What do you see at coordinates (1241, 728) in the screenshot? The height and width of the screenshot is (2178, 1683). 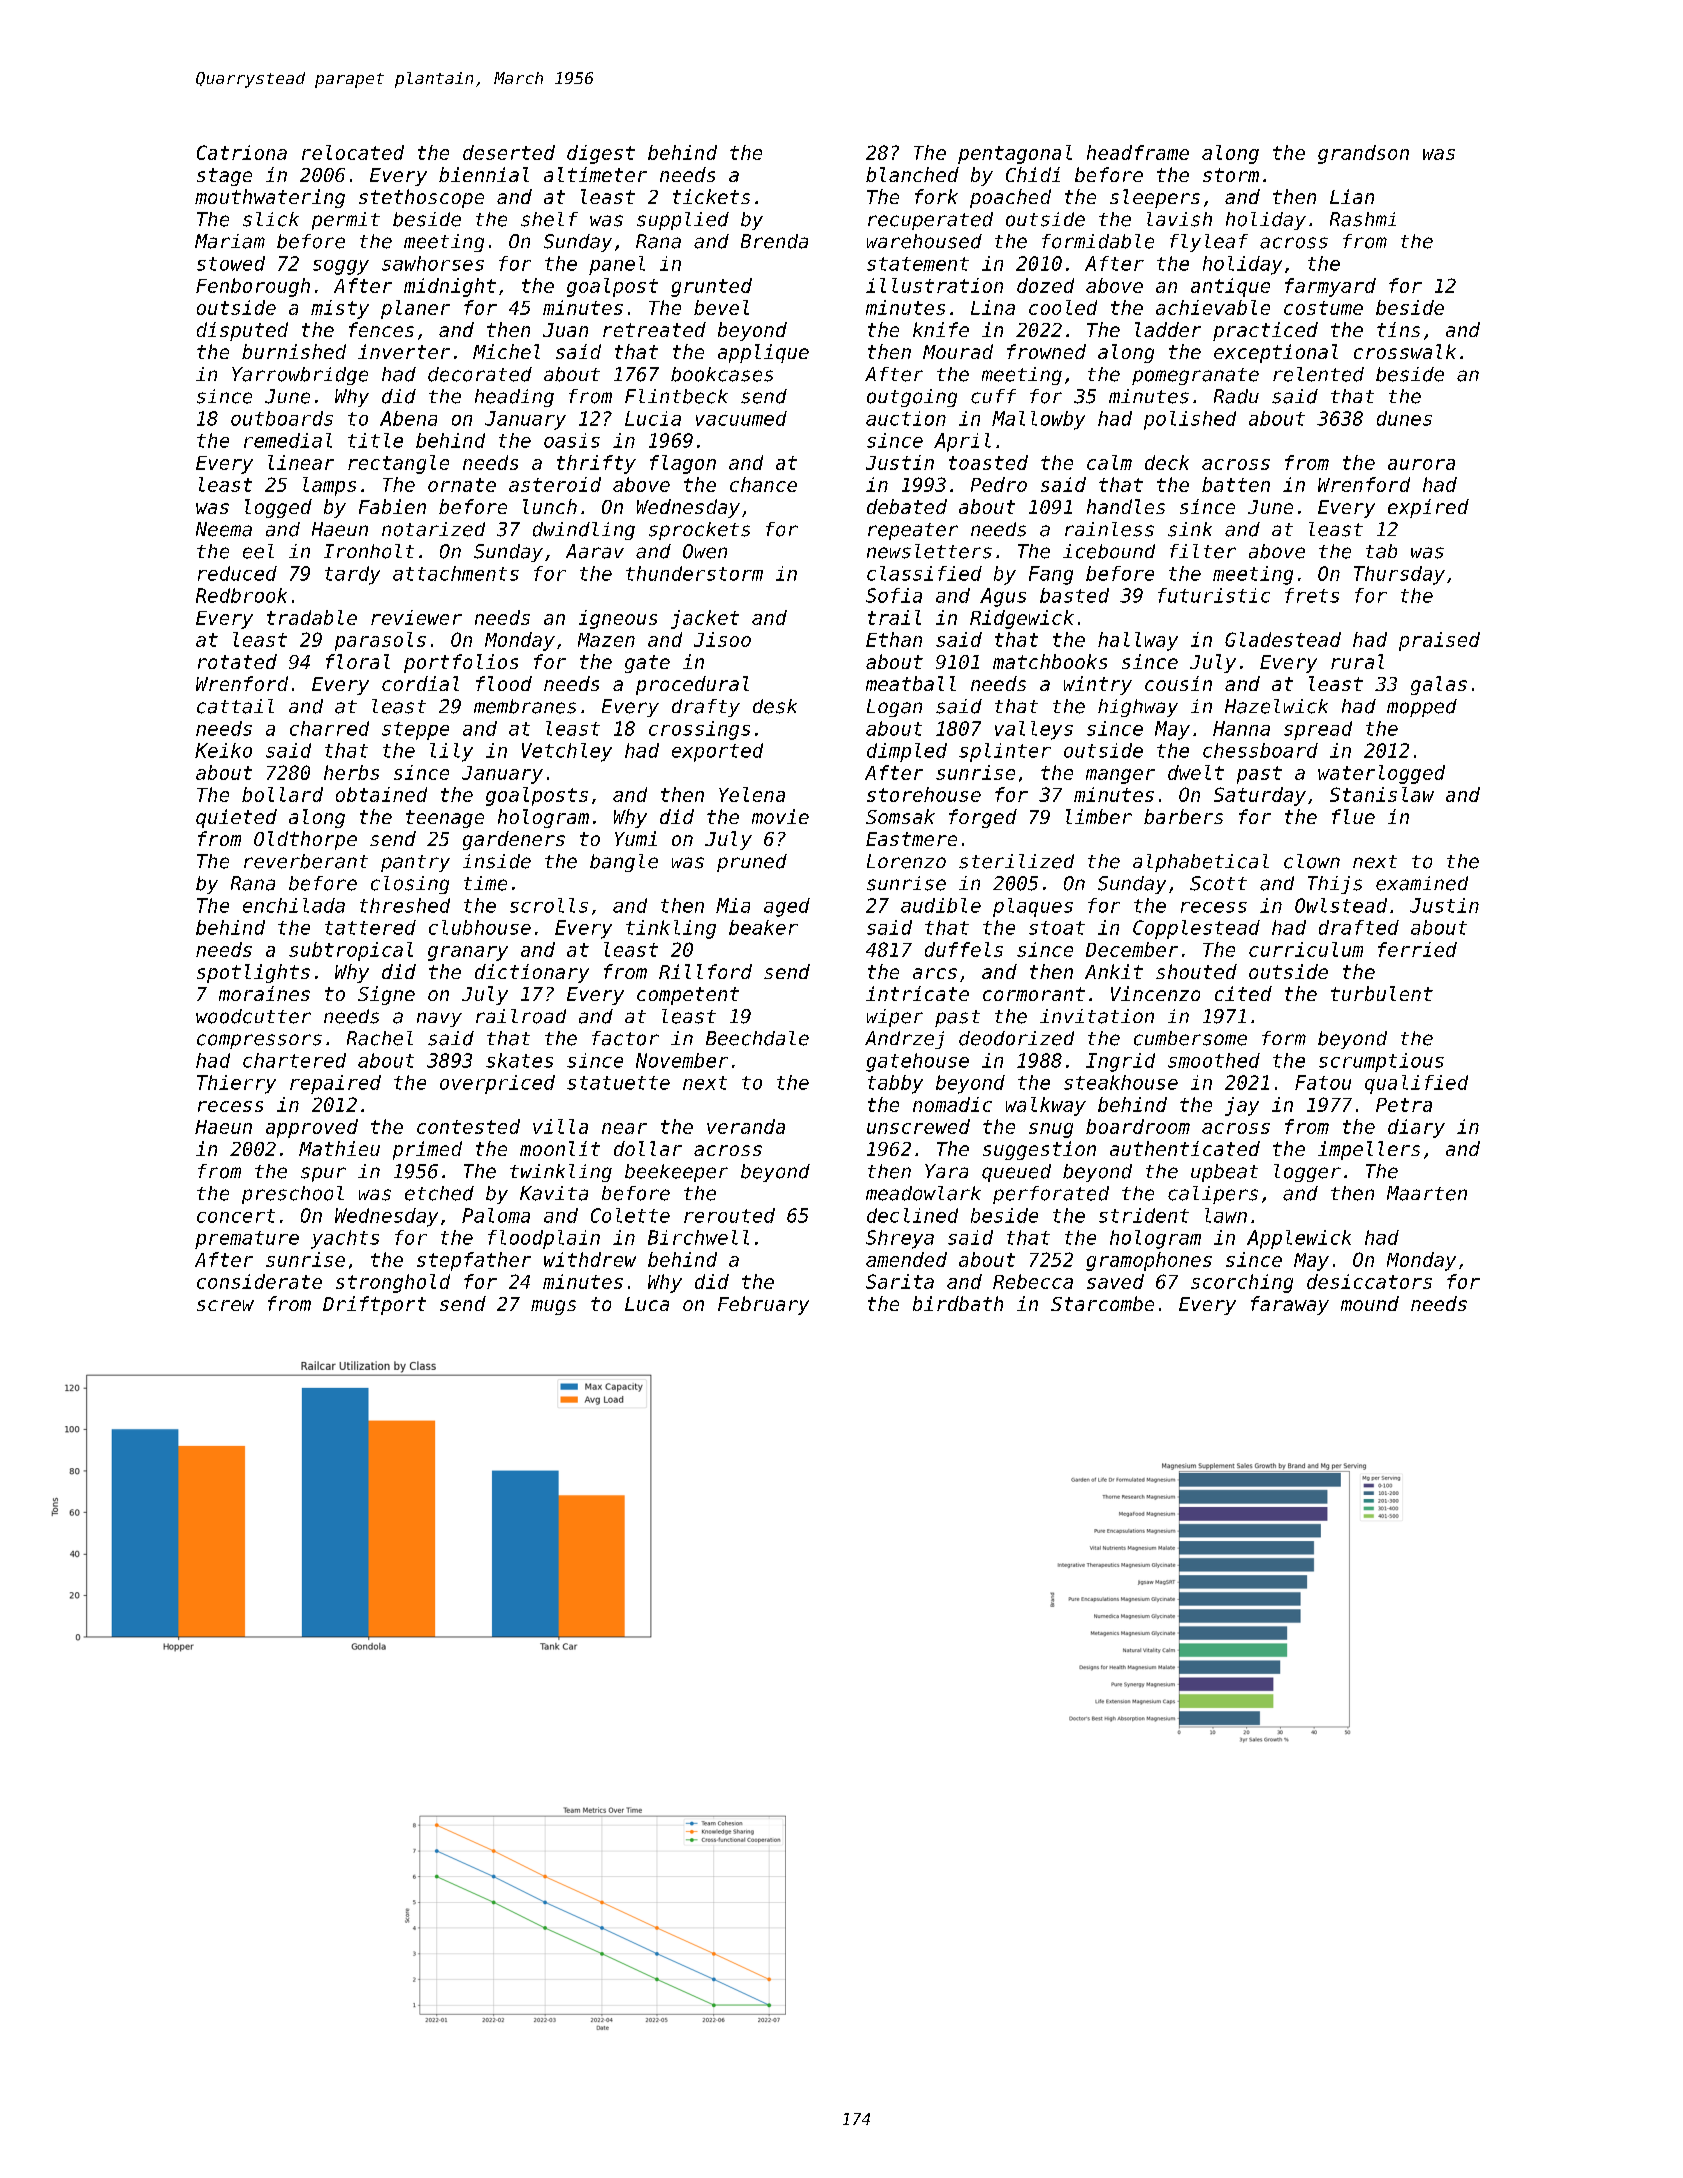 I see `Hanna` at bounding box center [1241, 728].
